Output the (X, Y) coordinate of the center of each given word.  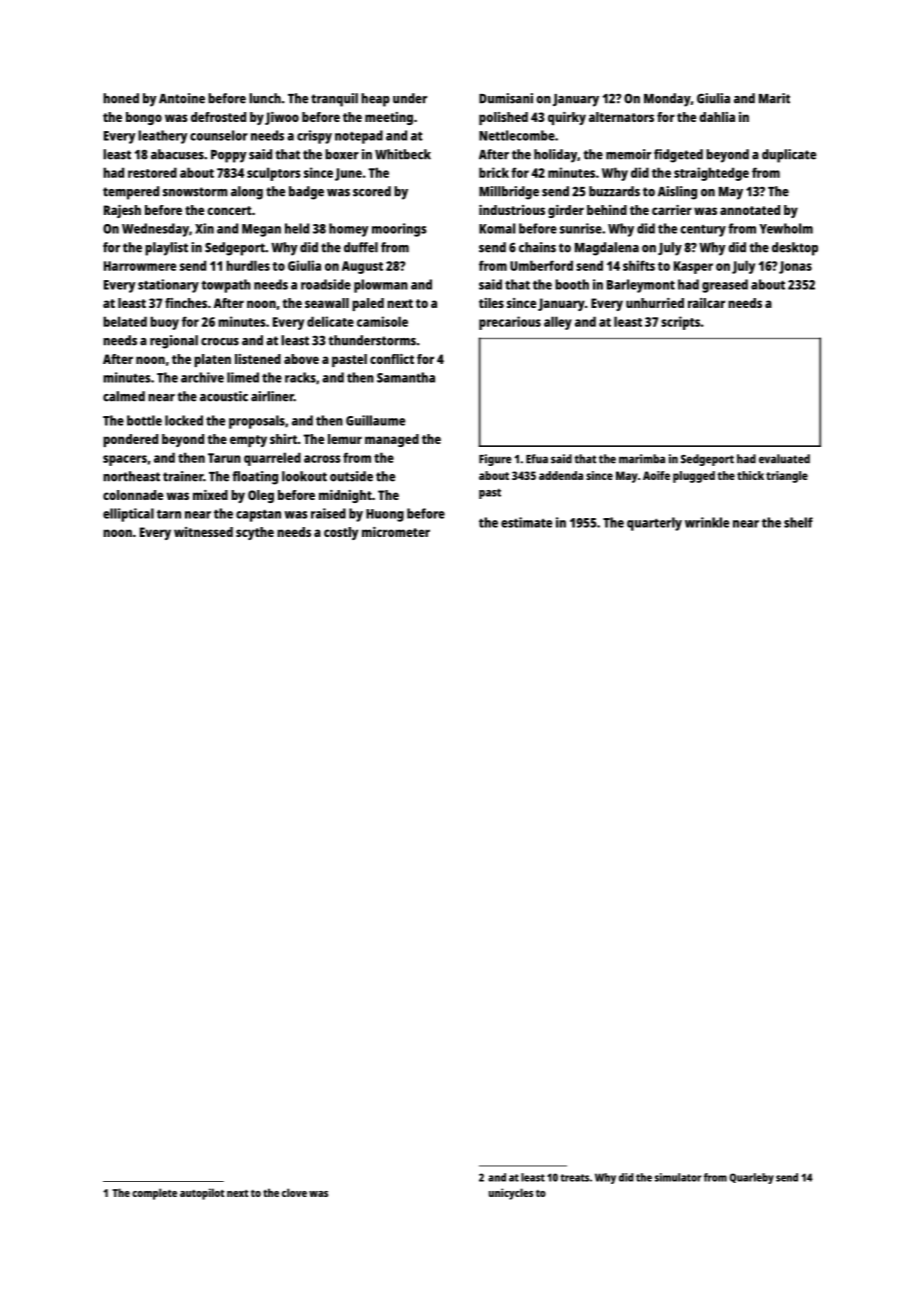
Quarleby (751, 1178)
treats (574, 1178)
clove (294, 1192)
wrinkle (707, 522)
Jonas (795, 267)
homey (348, 230)
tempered (131, 193)
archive (202, 377)
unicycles (511, 1194)
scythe (255, 533)
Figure (495, 460)
